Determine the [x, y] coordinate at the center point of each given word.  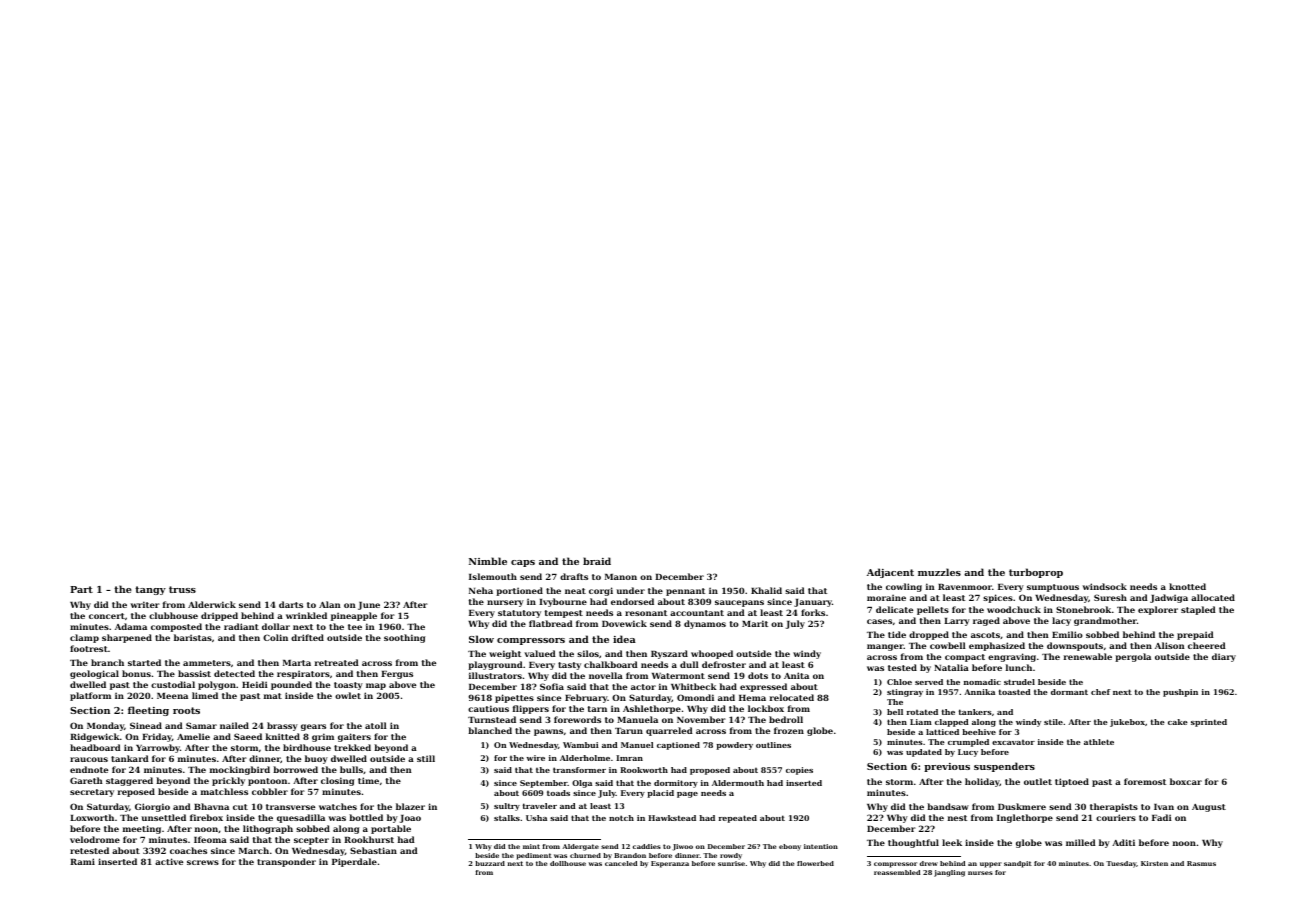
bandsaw [948, 806]
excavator [1013, 742]
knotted [1187, 586]
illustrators [495, 675]
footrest [89, 648]
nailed [234, 725]
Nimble [488, 561]
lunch [1019, 667]
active [169, 861]
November [701, 719]
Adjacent [890, 573]
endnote [89, 769]
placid [660, 794]
